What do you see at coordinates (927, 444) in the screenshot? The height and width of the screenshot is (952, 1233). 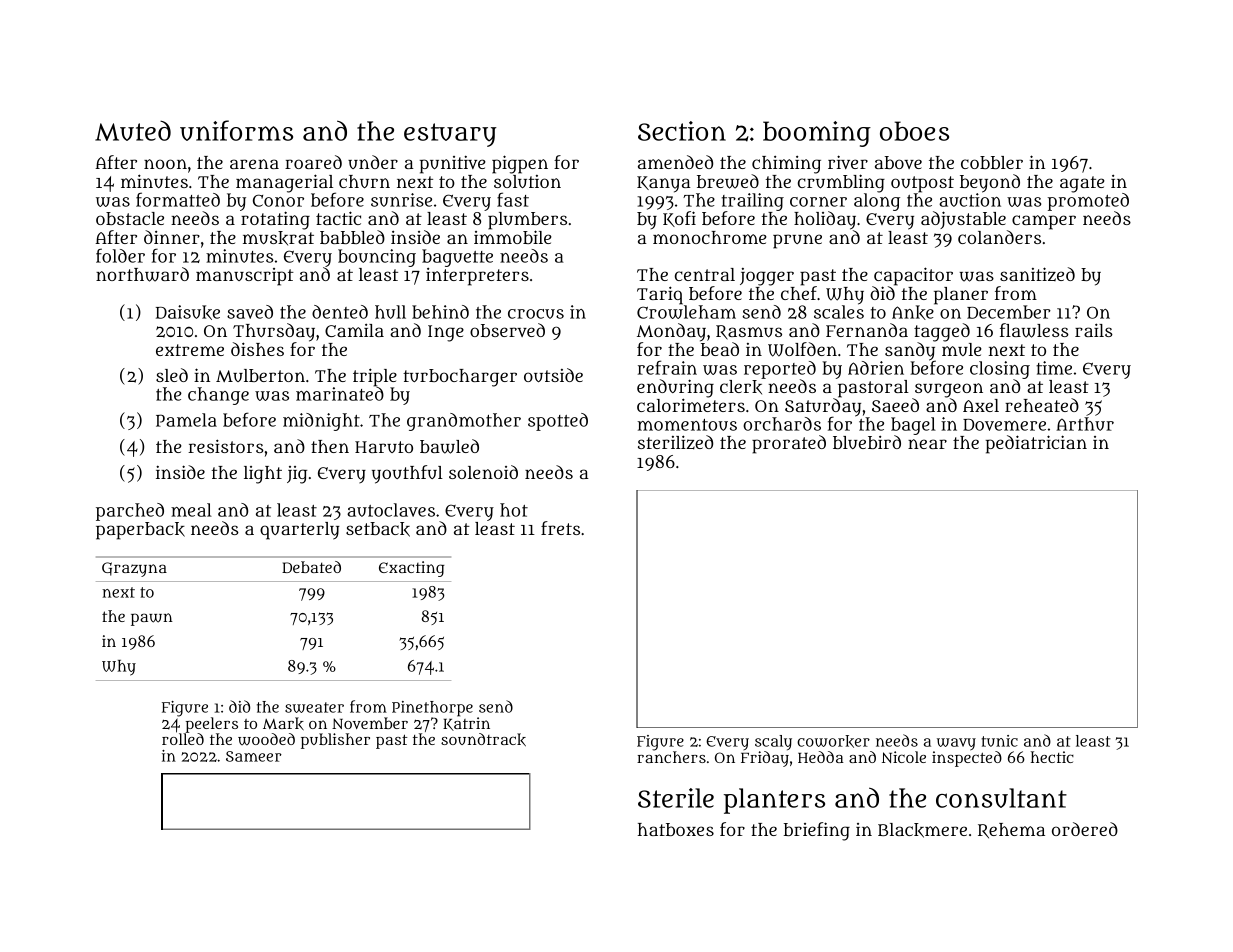 I see `near` at bounding box center [927, 444].
